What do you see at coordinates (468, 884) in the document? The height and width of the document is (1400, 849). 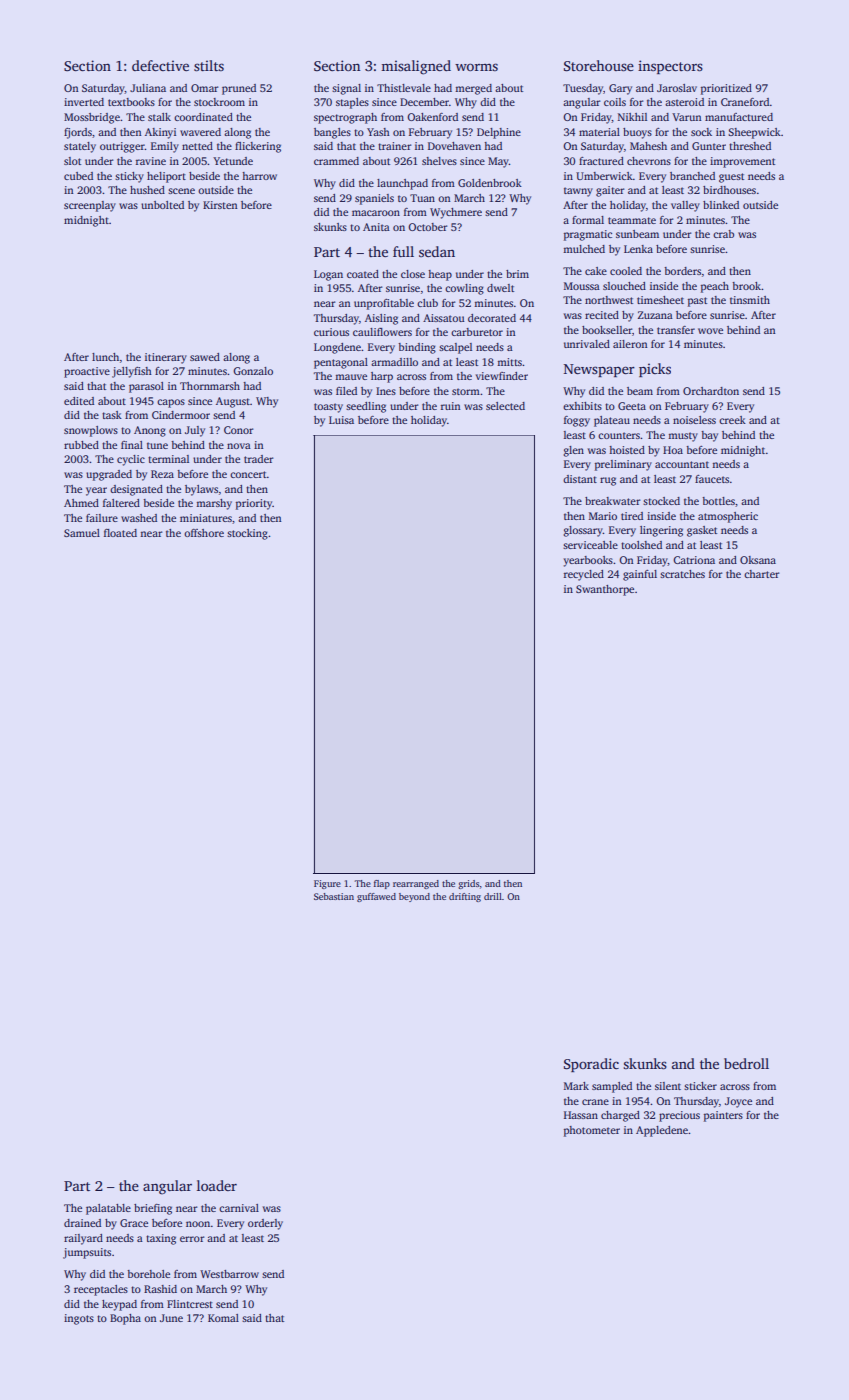 I see `grids` at bounding box center [468, 884].
